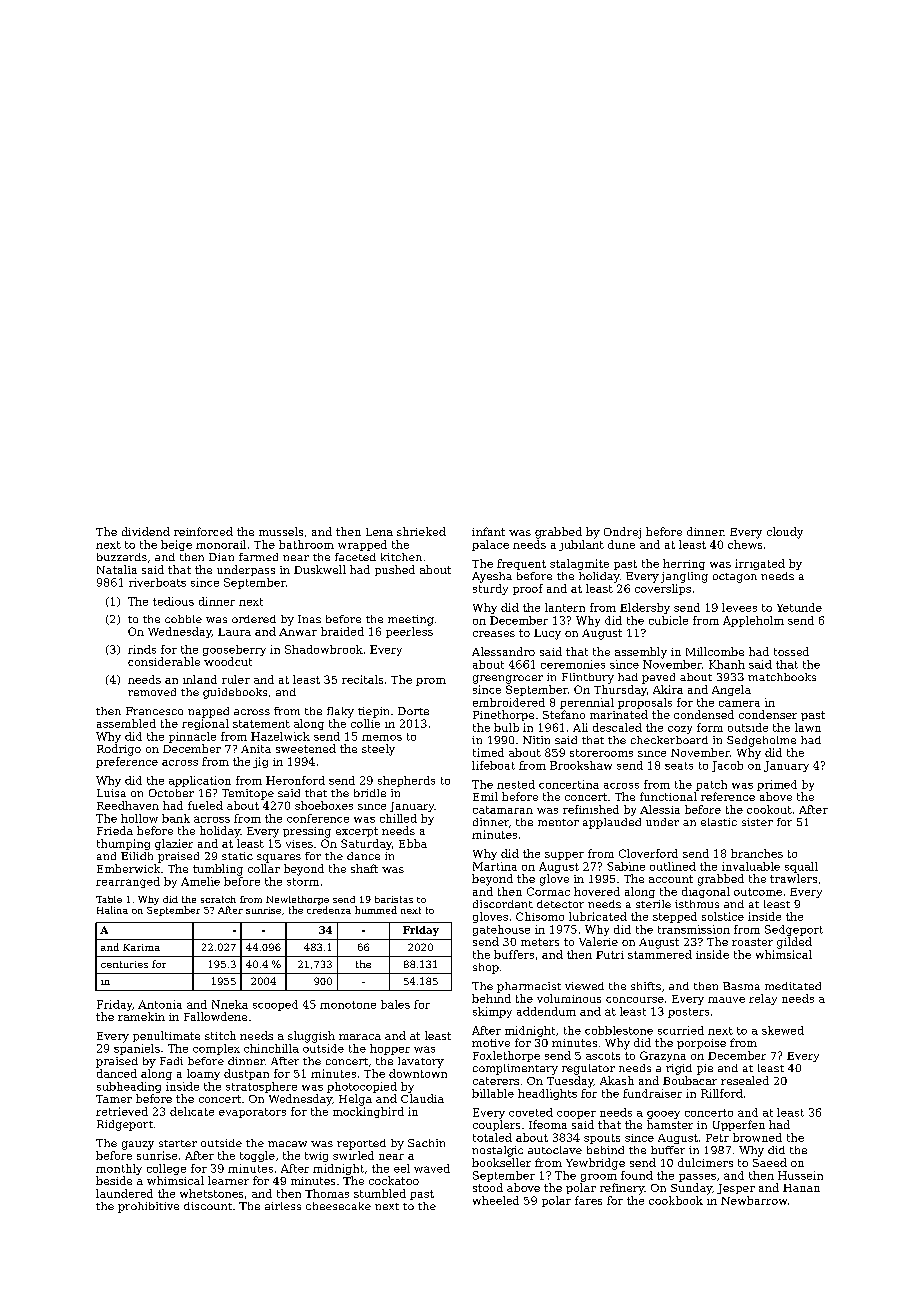 The image size is (924, 1308). What do you see at coordinates (125, 1125) in the image?
I see `Ridgeport` at bounding box center [125, 1125].
